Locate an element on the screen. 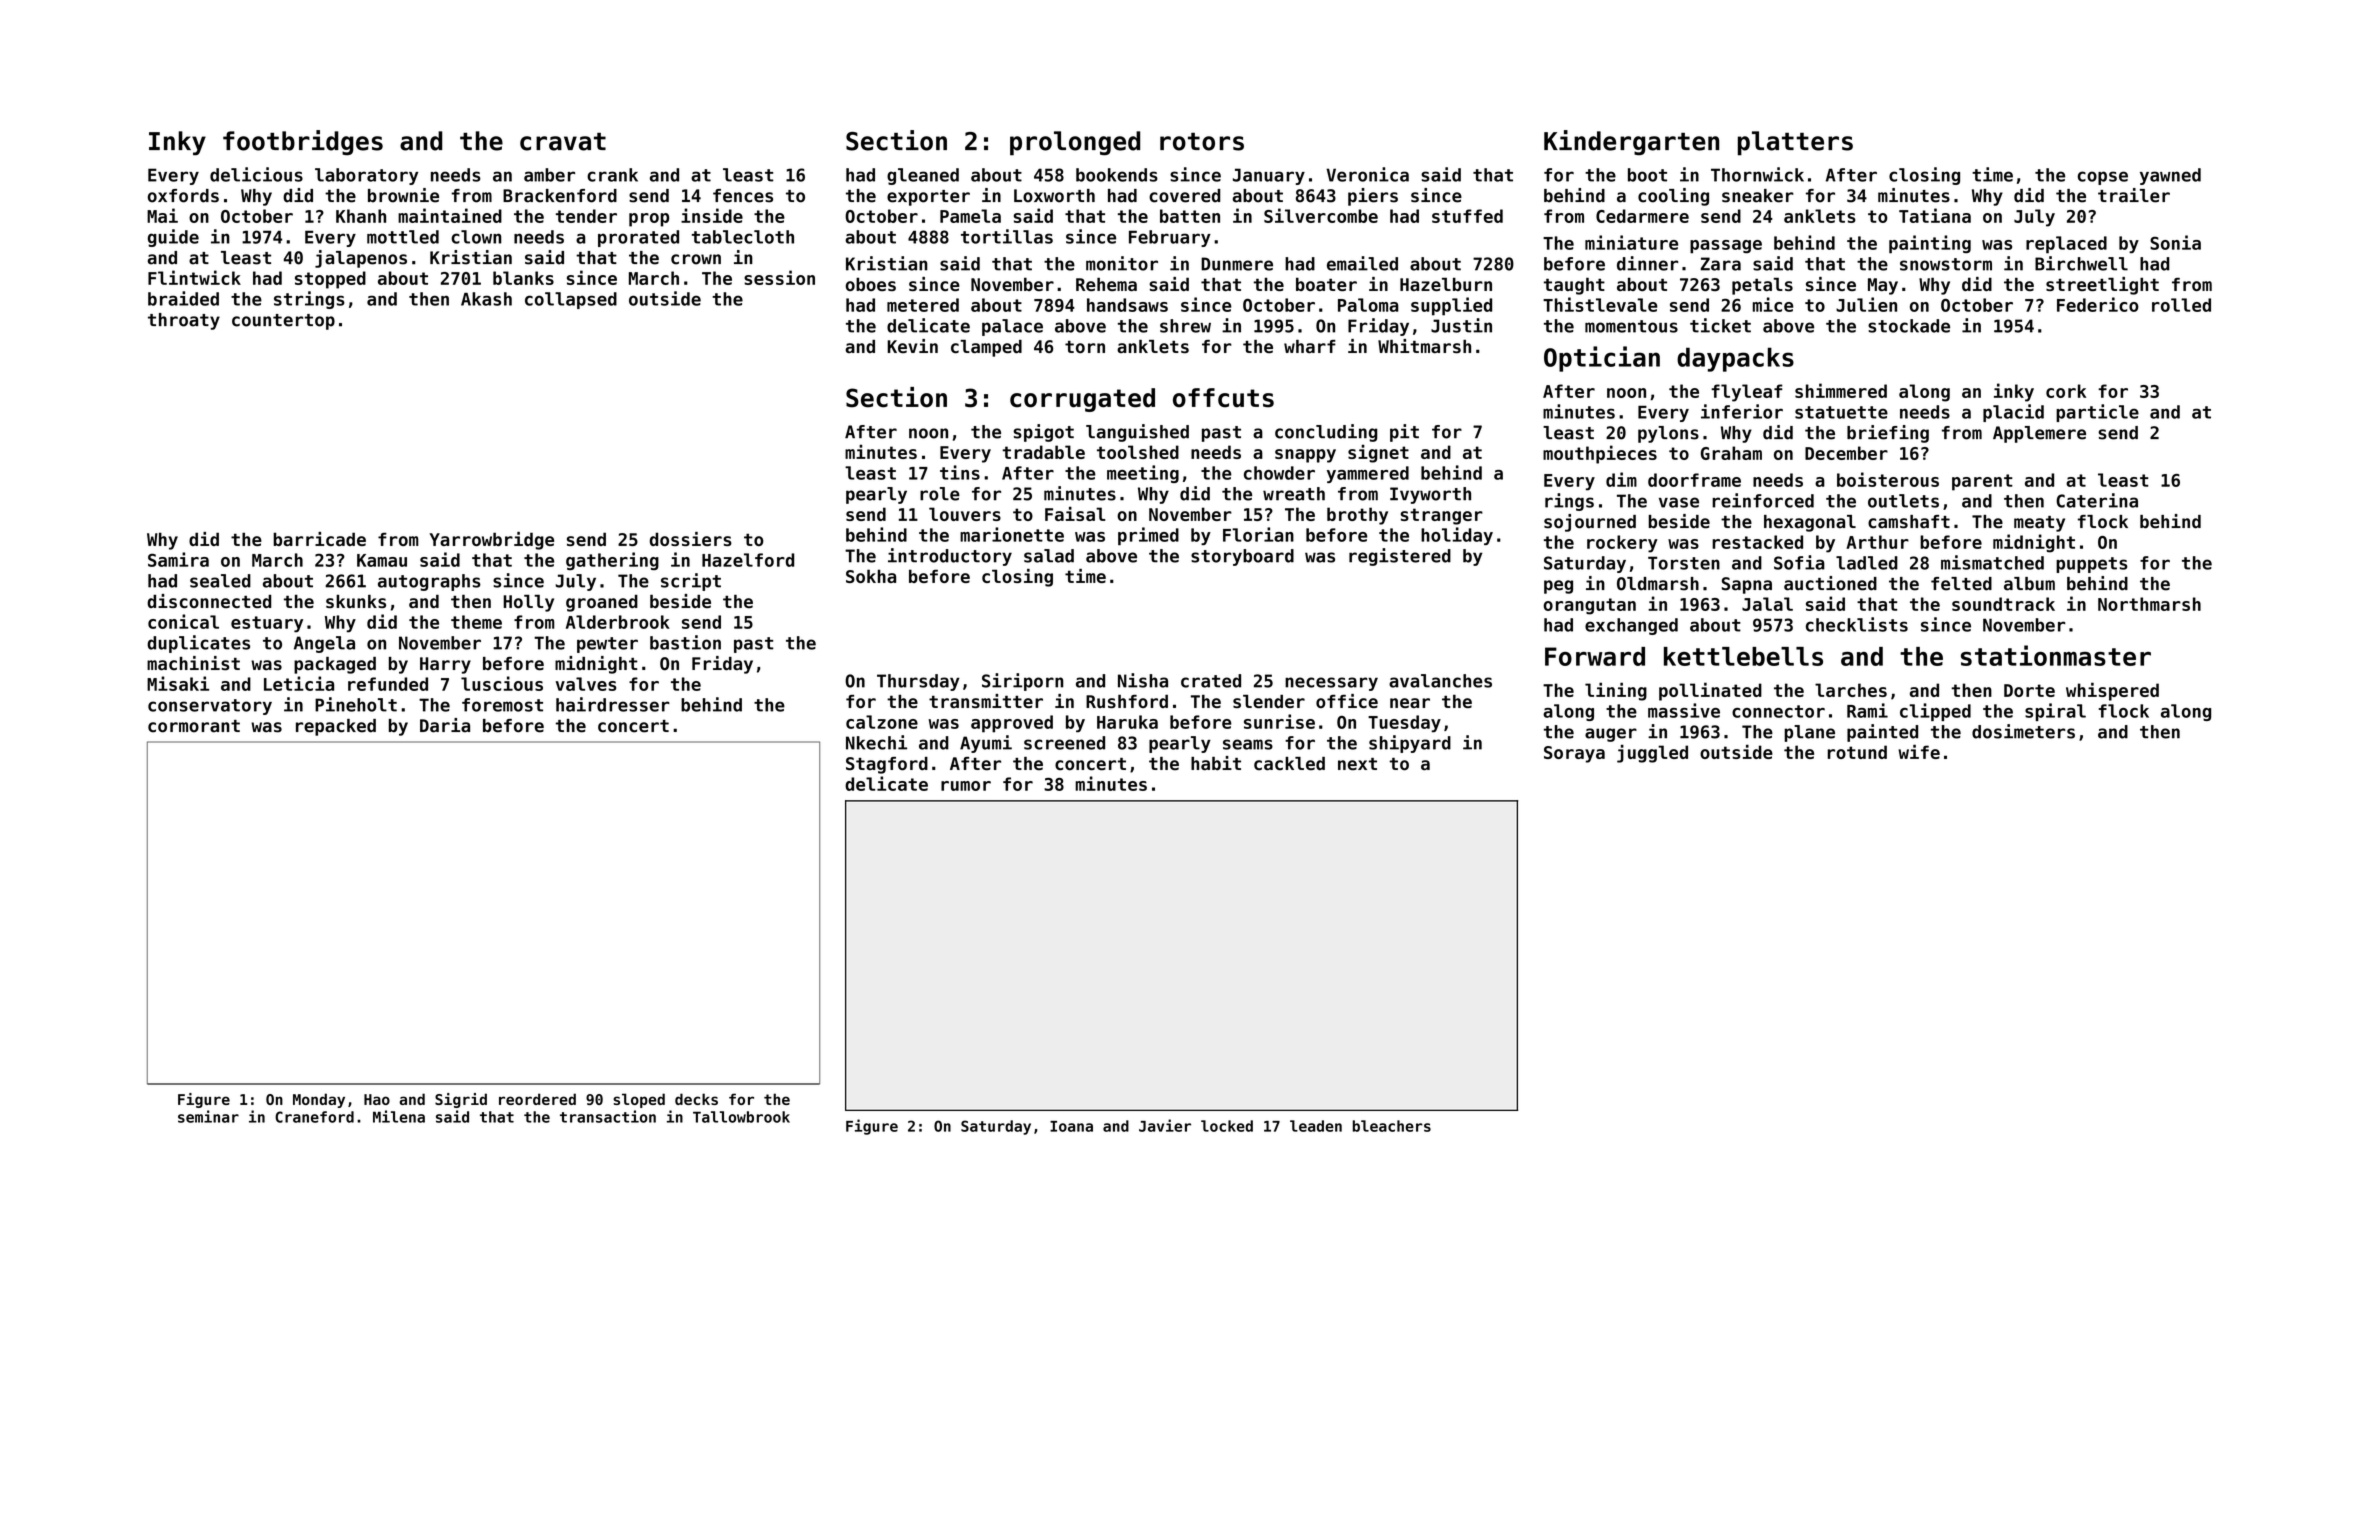 The height and width of the screenshot is (1529, 2363). platters is located at coordinates (1795, 143).
